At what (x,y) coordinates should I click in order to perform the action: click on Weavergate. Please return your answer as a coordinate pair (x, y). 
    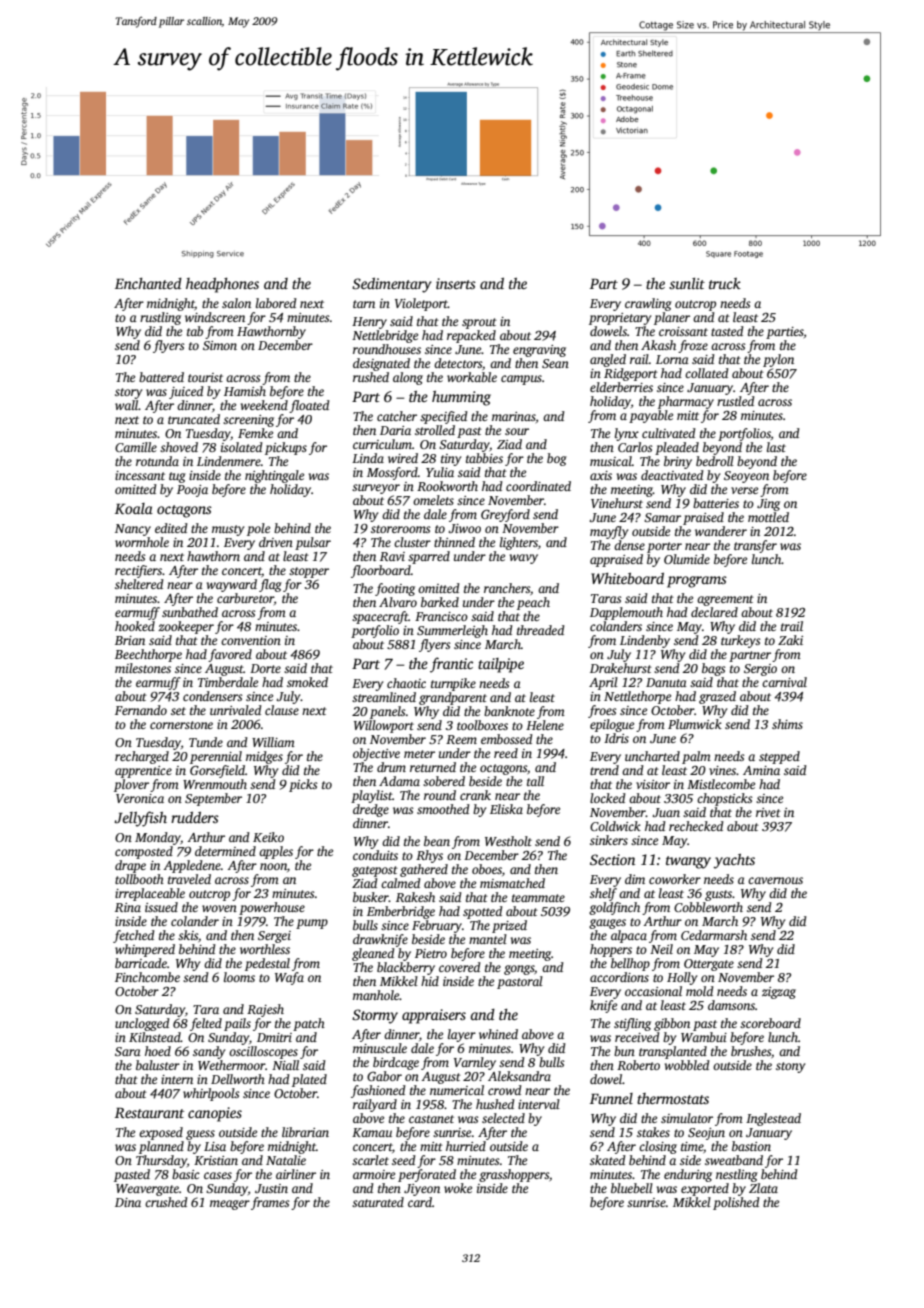
    Looking at the image, I should click on (147, 1190).
